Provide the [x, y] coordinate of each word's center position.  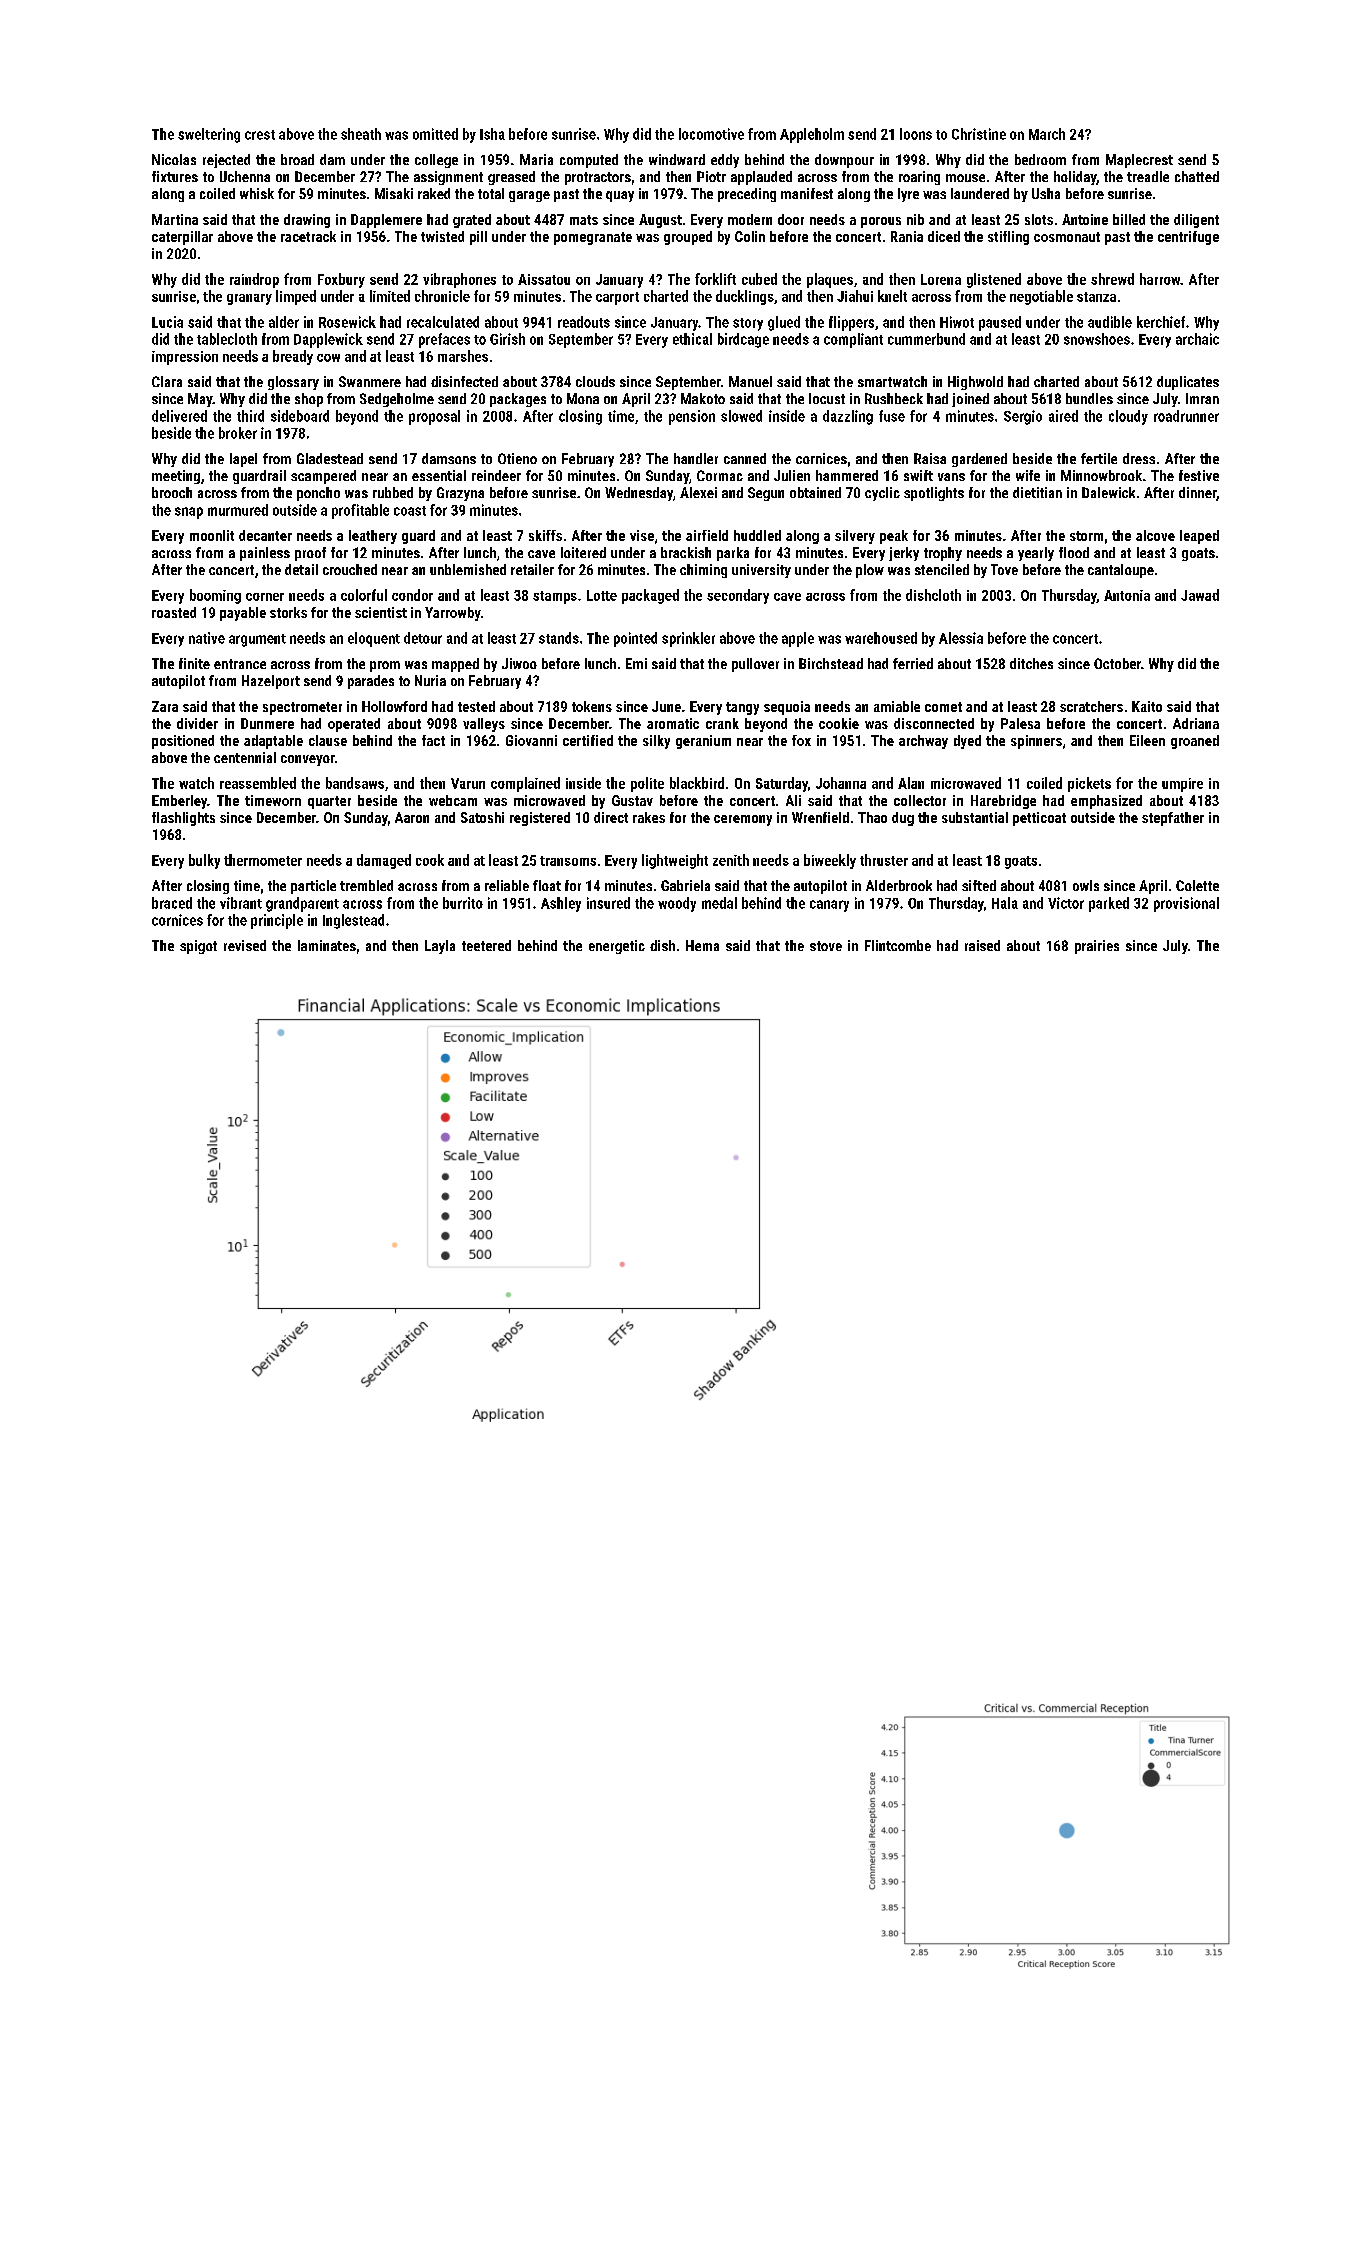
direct [611, 817]
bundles [1089, 398]
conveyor [308, 760]
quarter [329, 802]
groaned [1195, 742]
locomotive [711, 134]
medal [719, 903]
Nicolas [174, 159]
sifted [979, 885]
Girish [507, 339]
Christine [979, 134]
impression [185, 358]
